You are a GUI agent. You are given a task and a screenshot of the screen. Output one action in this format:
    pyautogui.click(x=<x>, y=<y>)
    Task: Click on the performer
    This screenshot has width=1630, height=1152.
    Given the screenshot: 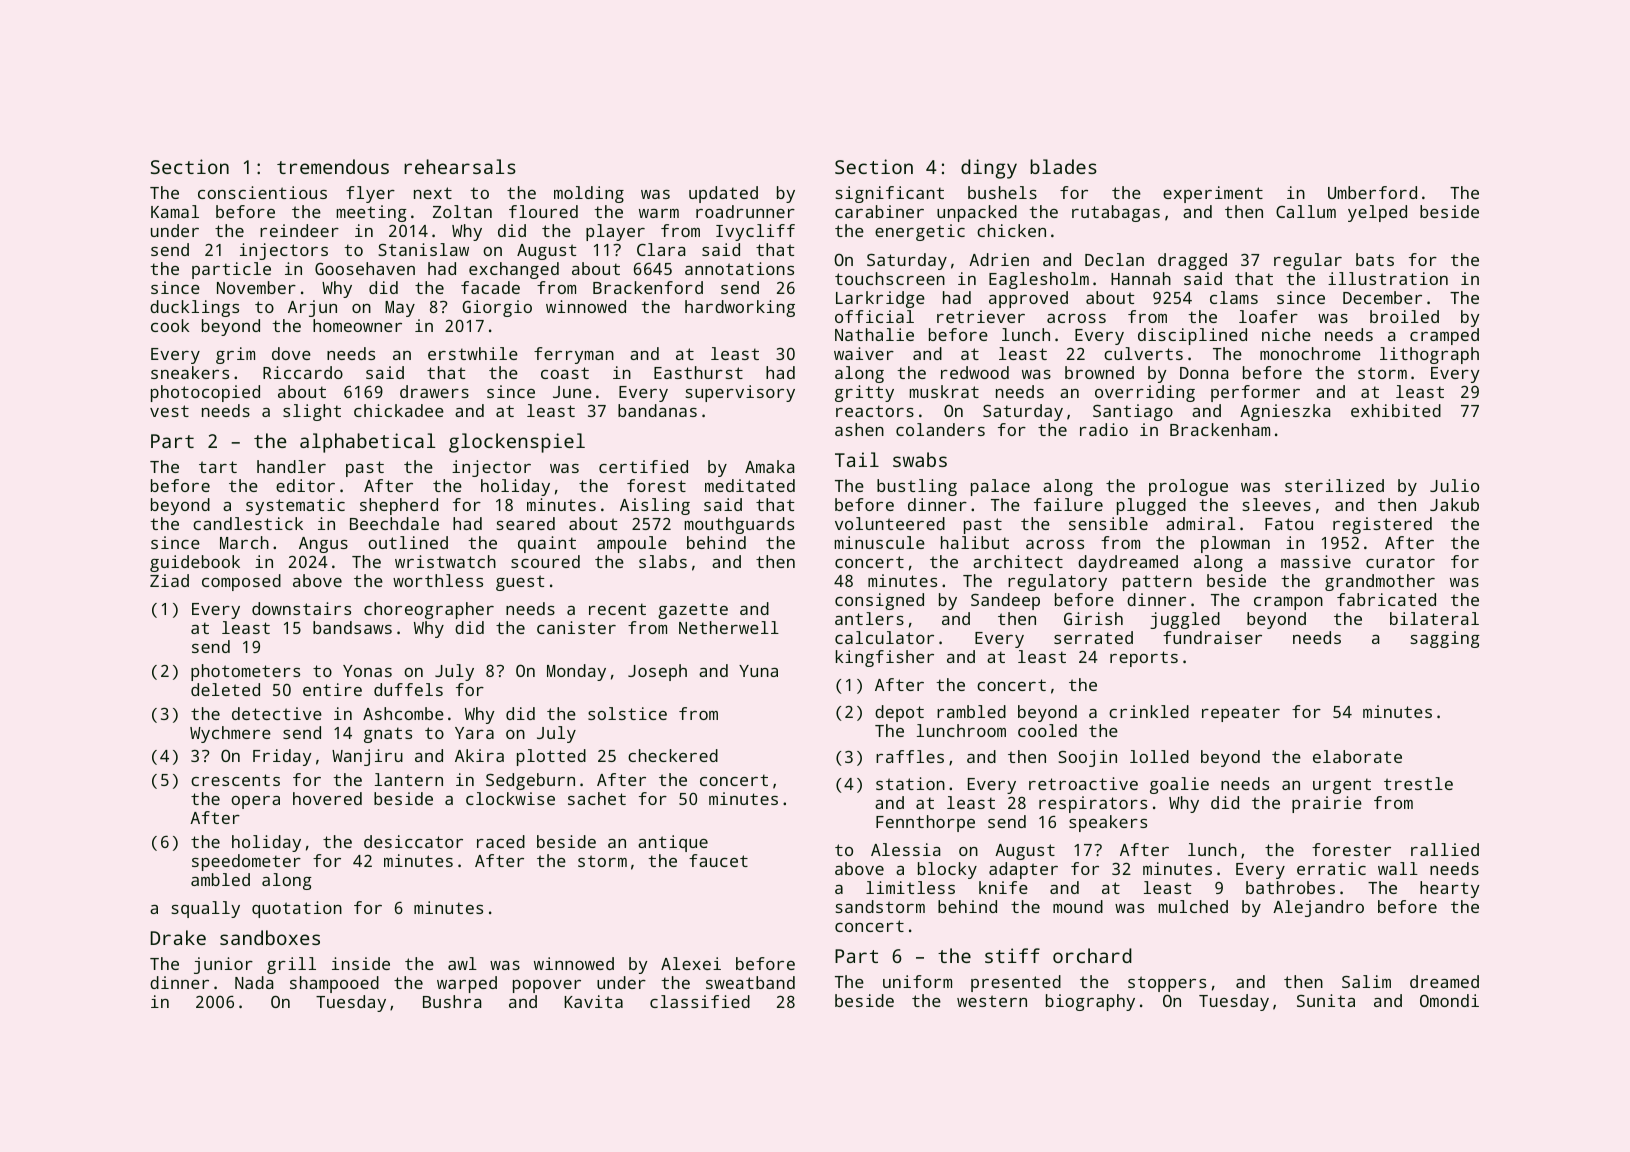 What is the action you would take?
    pyautogui.click(x=1255, y=393)
